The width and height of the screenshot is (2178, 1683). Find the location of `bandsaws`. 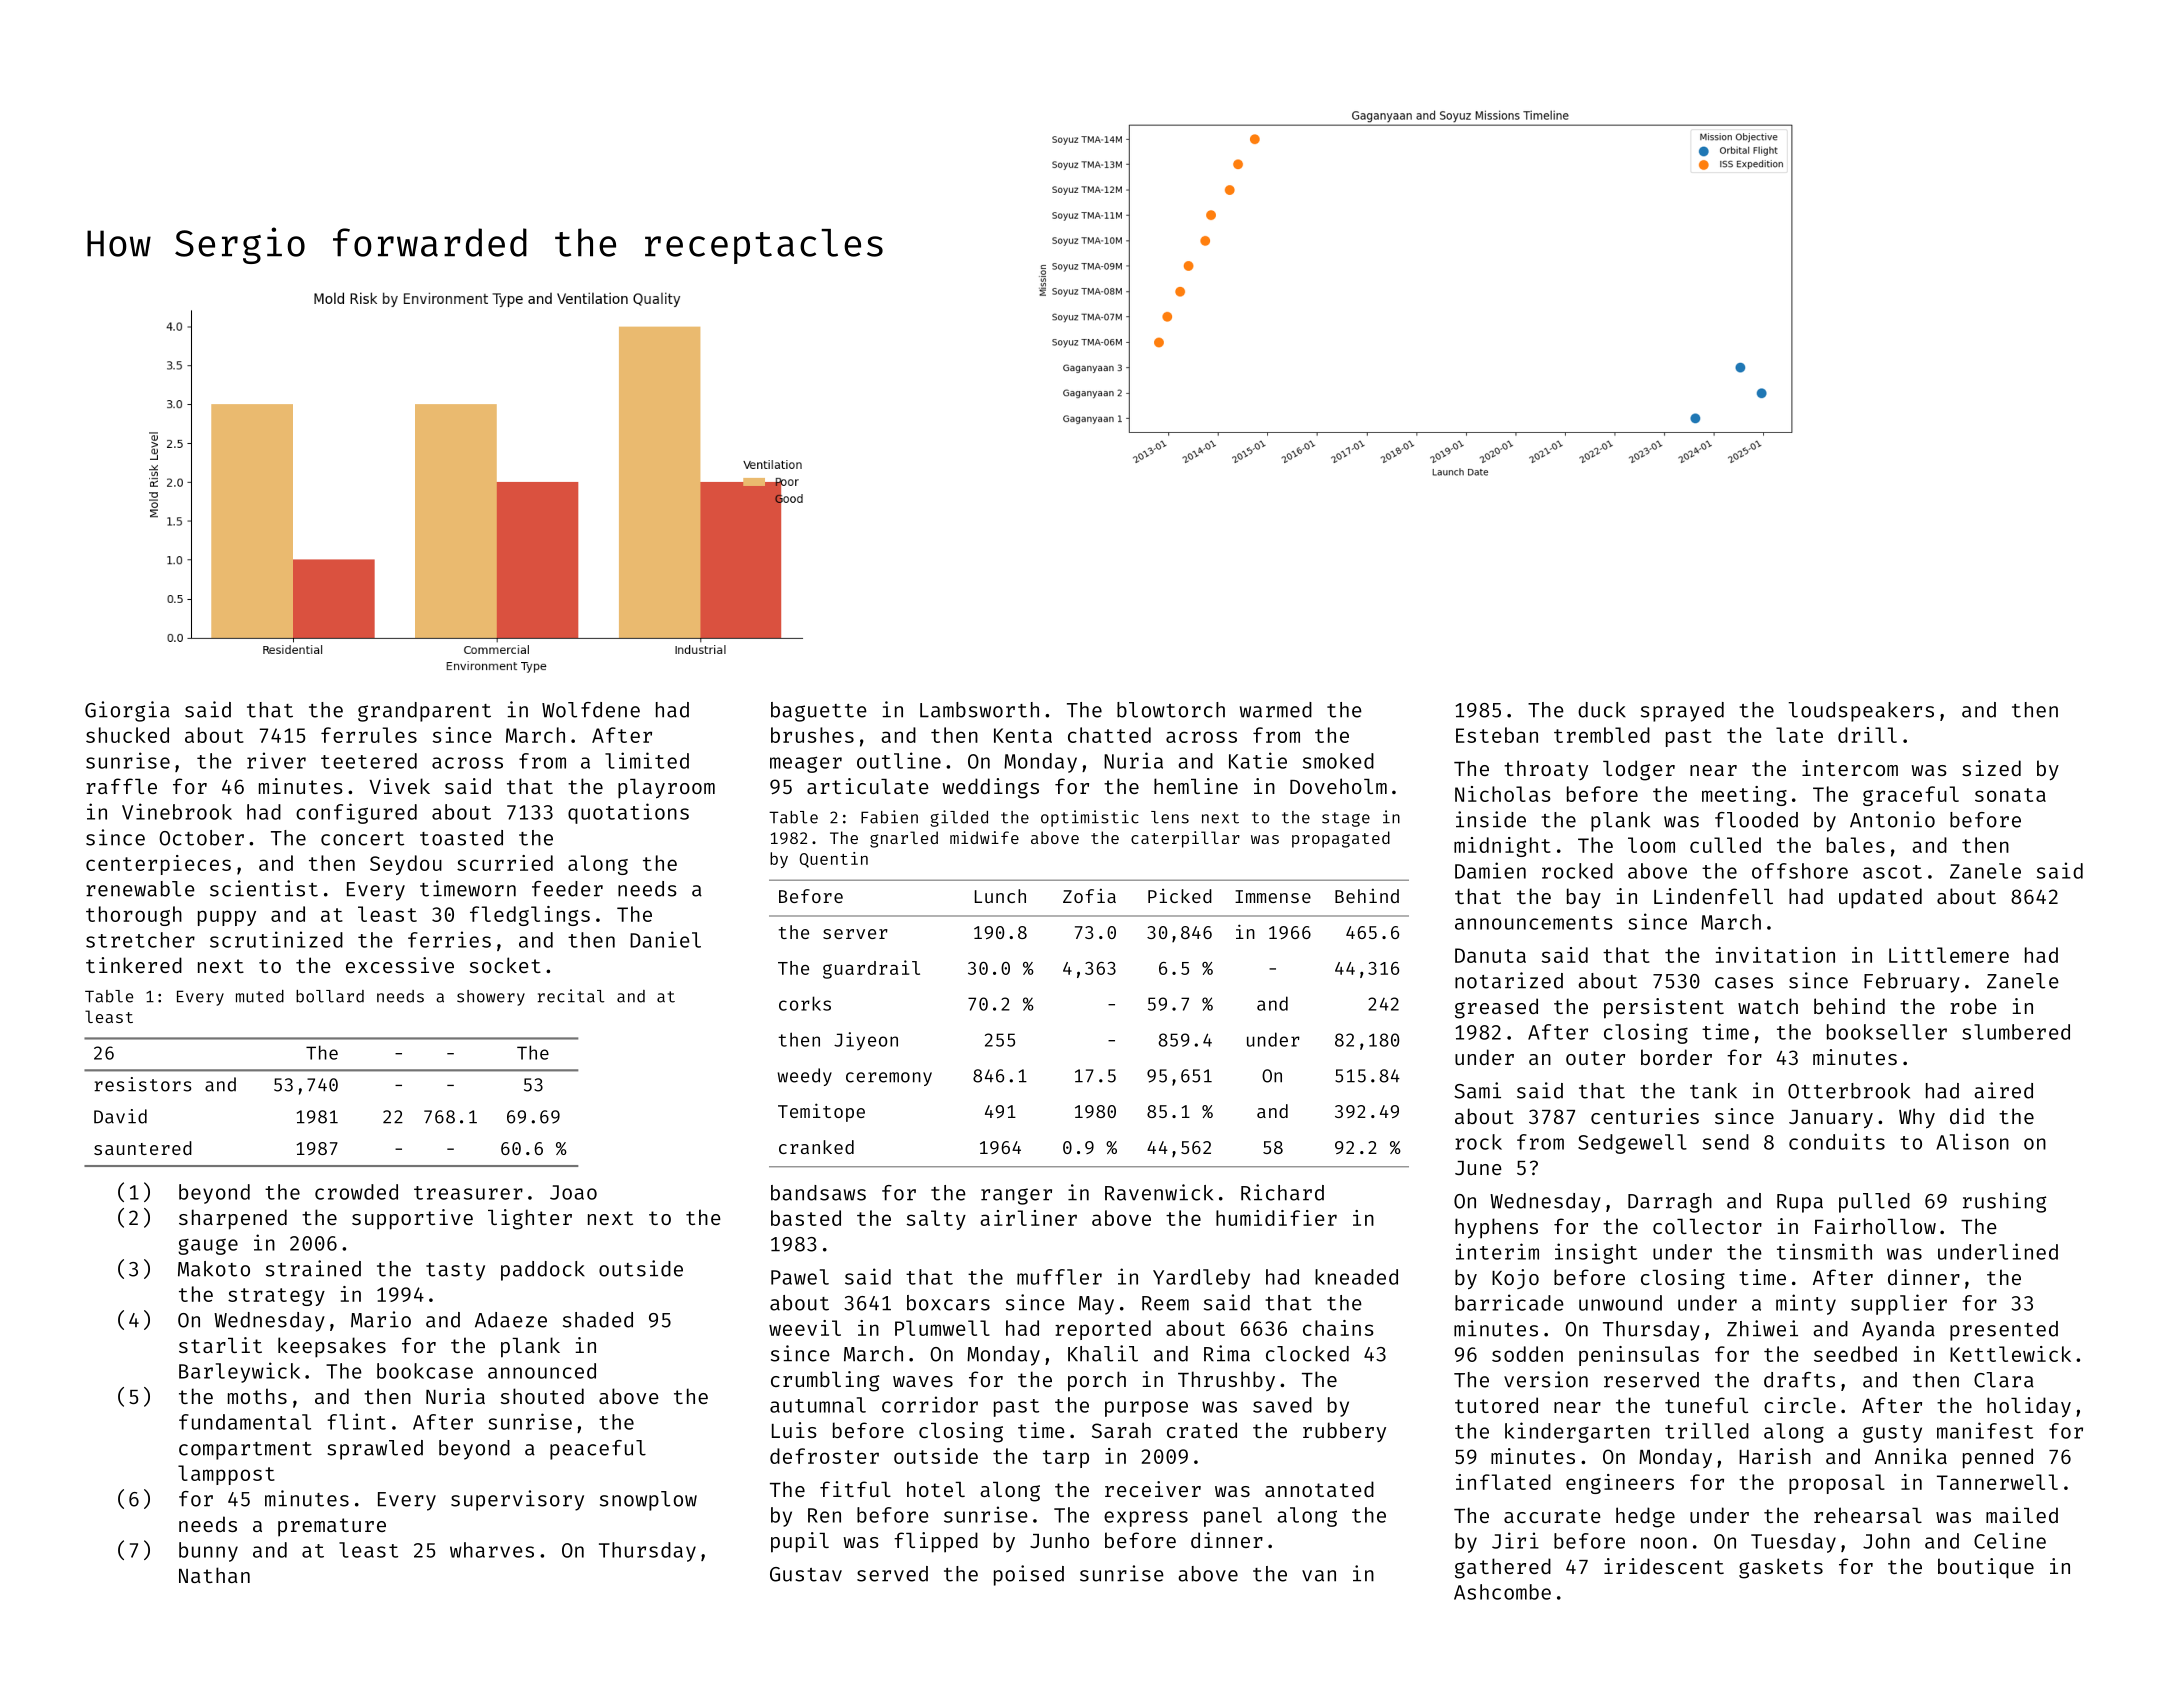

bandsaws is located at coordinates (818, 1193).
